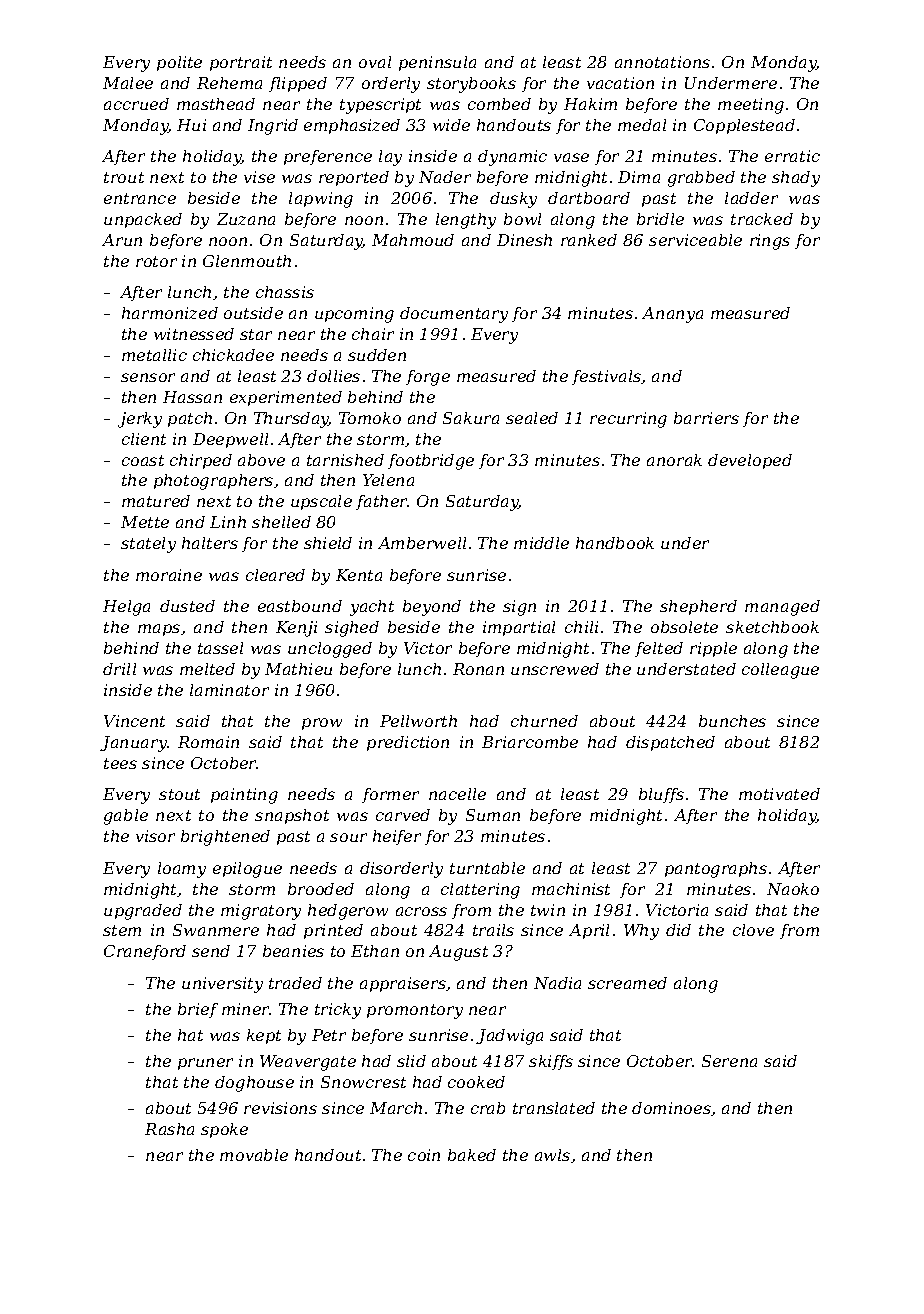  What do you see at coordinates (620, 83) in the screenshot?
I see `vacation` at bounding box center [620, 83].
